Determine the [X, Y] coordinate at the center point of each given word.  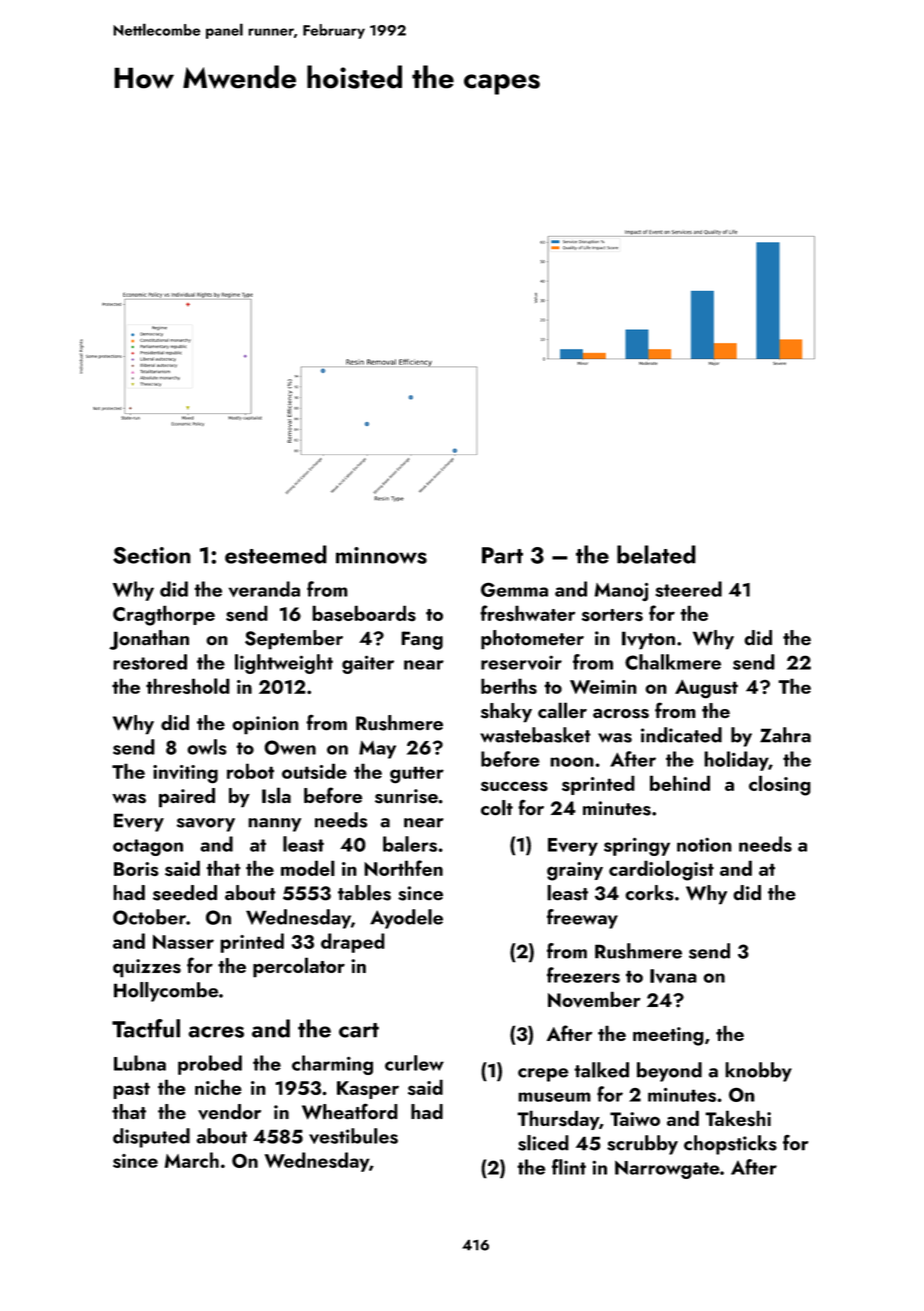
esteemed [276, 554]
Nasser [183, 942]
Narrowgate [667, 1169]
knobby [758, 1072]
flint [569, 1167]
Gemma [514, 589]
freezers [583, 975]
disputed [151, 1138]
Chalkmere [673, 662]
